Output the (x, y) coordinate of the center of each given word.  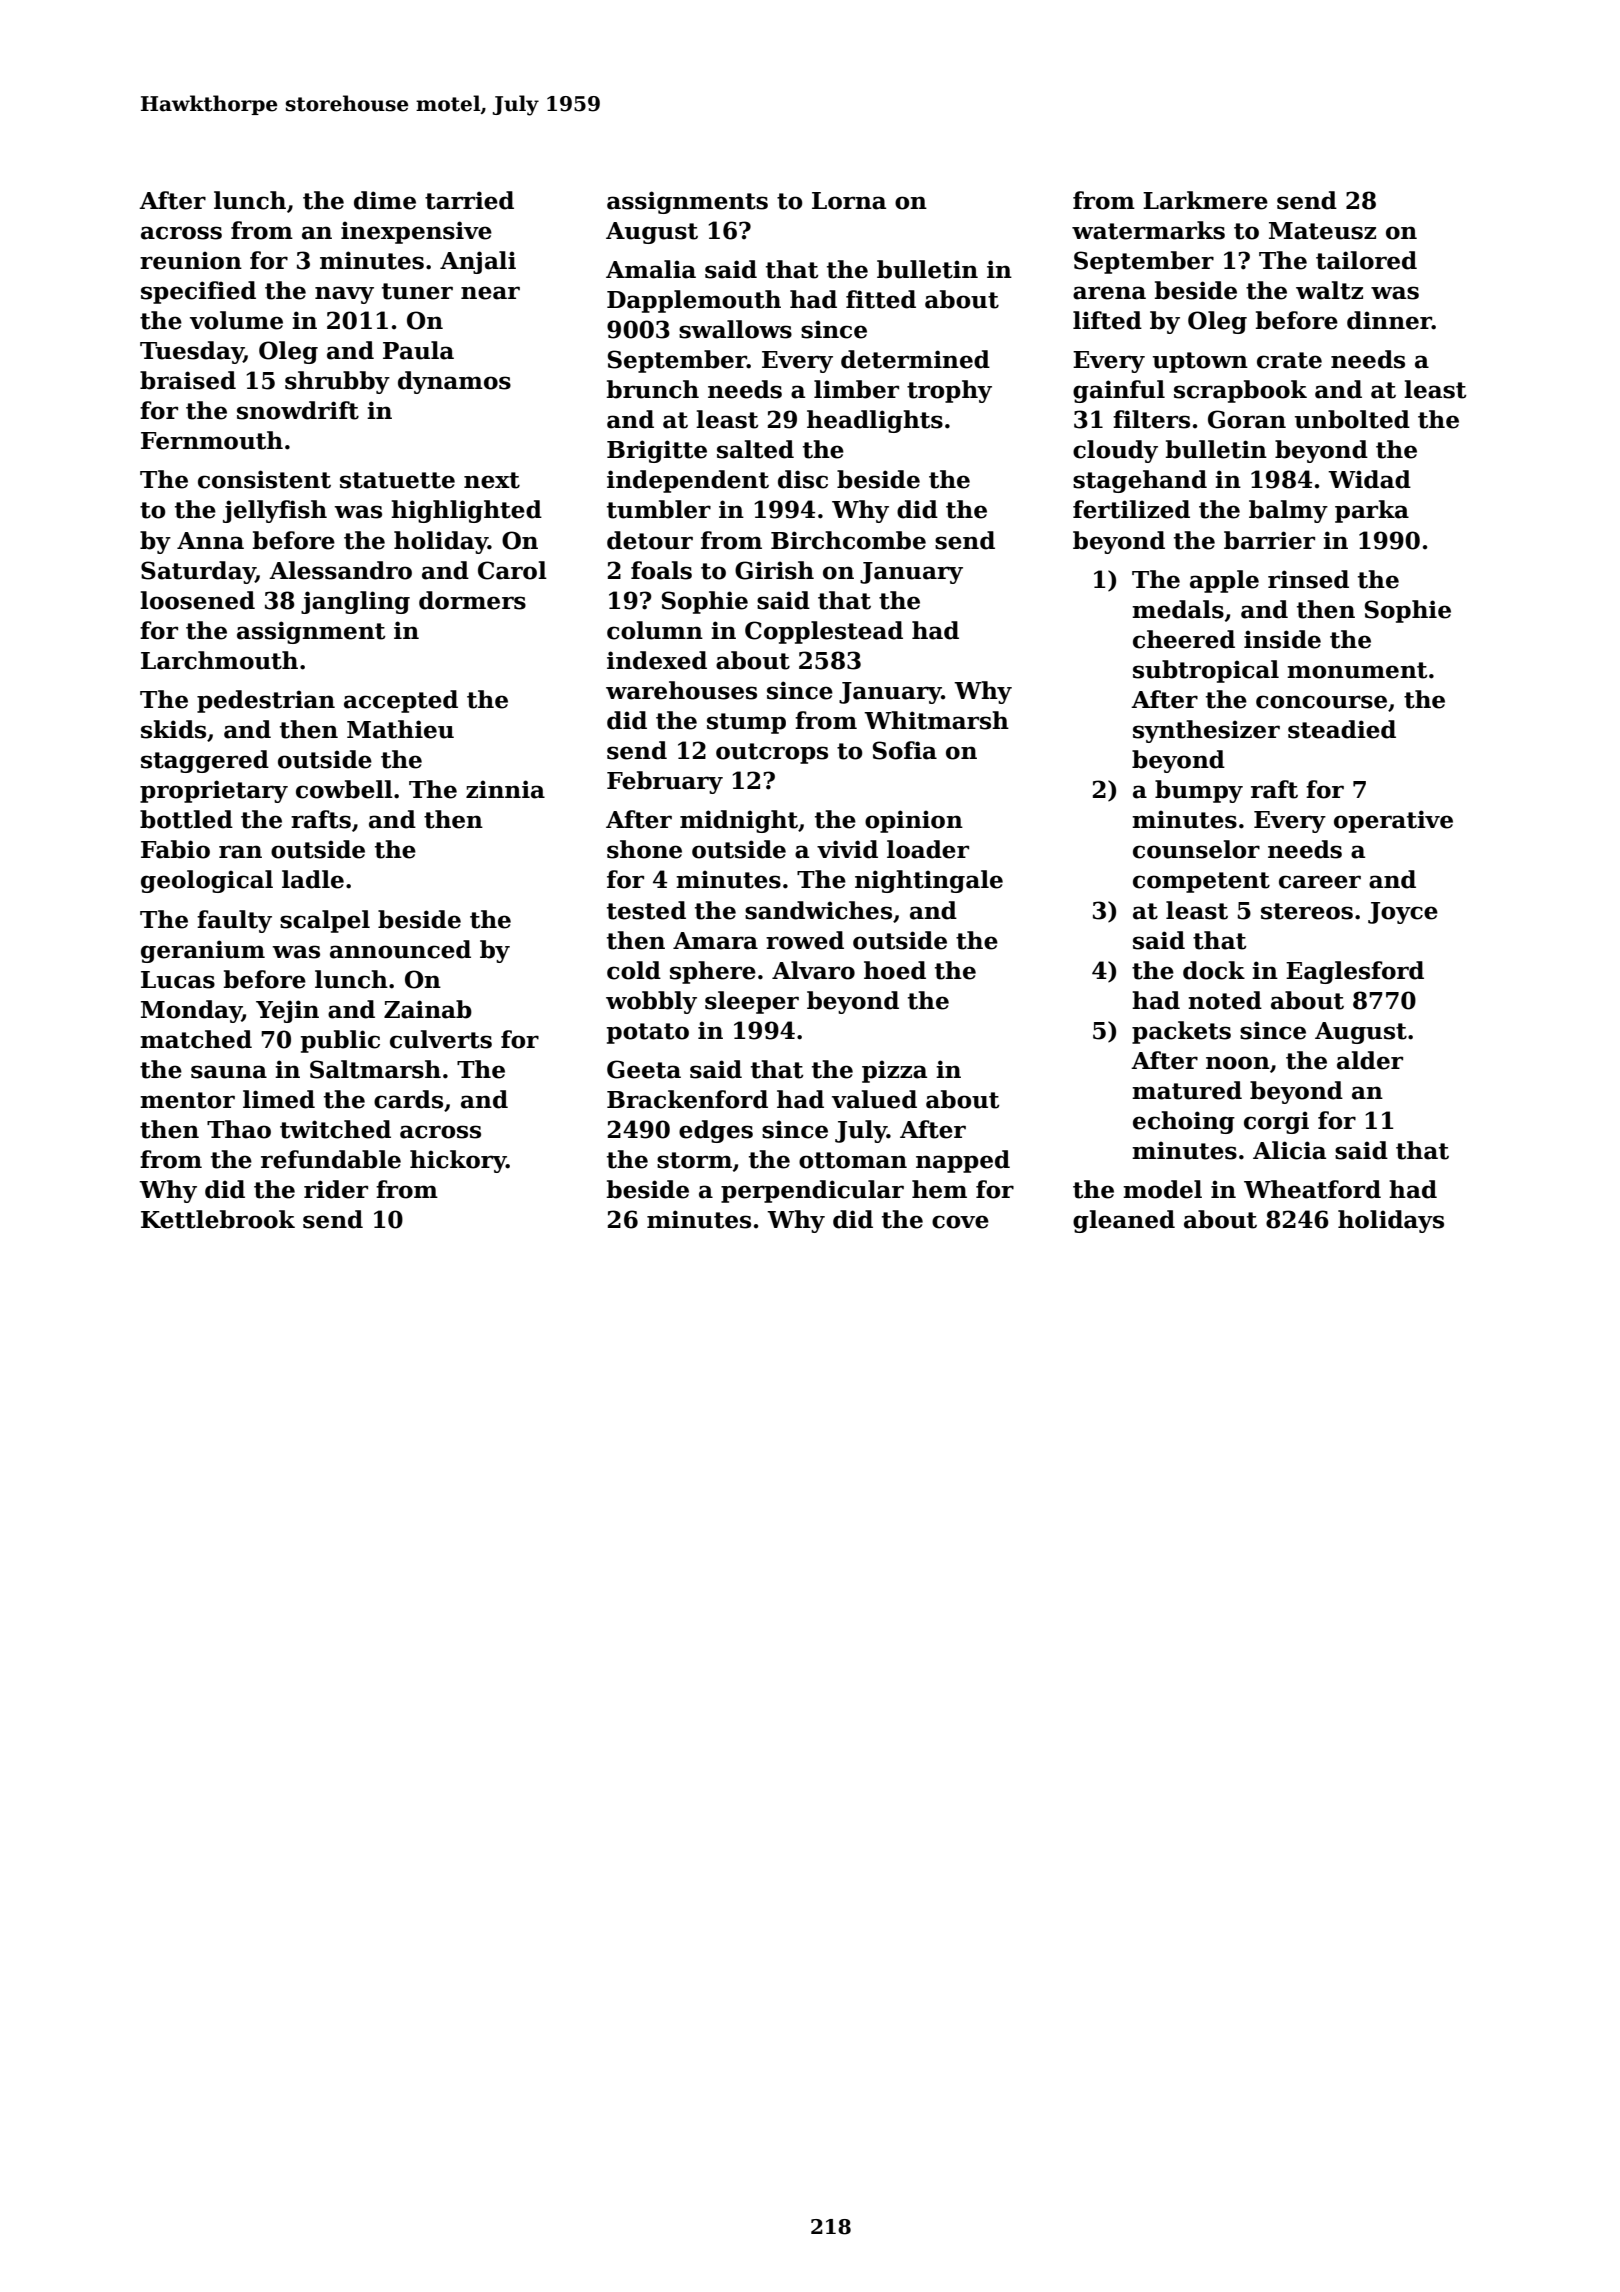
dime (385, 200)
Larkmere (1205, 200)
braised (188, 380)
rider (336, 1189)
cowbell (344, 789)
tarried (469, 200)
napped (963, 1161)
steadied (1342, 729)
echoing (1184, 1122)
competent (1201, 882)
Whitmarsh (936, 720)
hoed (895, 970)
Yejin (287, 1011)
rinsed (1308, 579)
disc (803, 479)
